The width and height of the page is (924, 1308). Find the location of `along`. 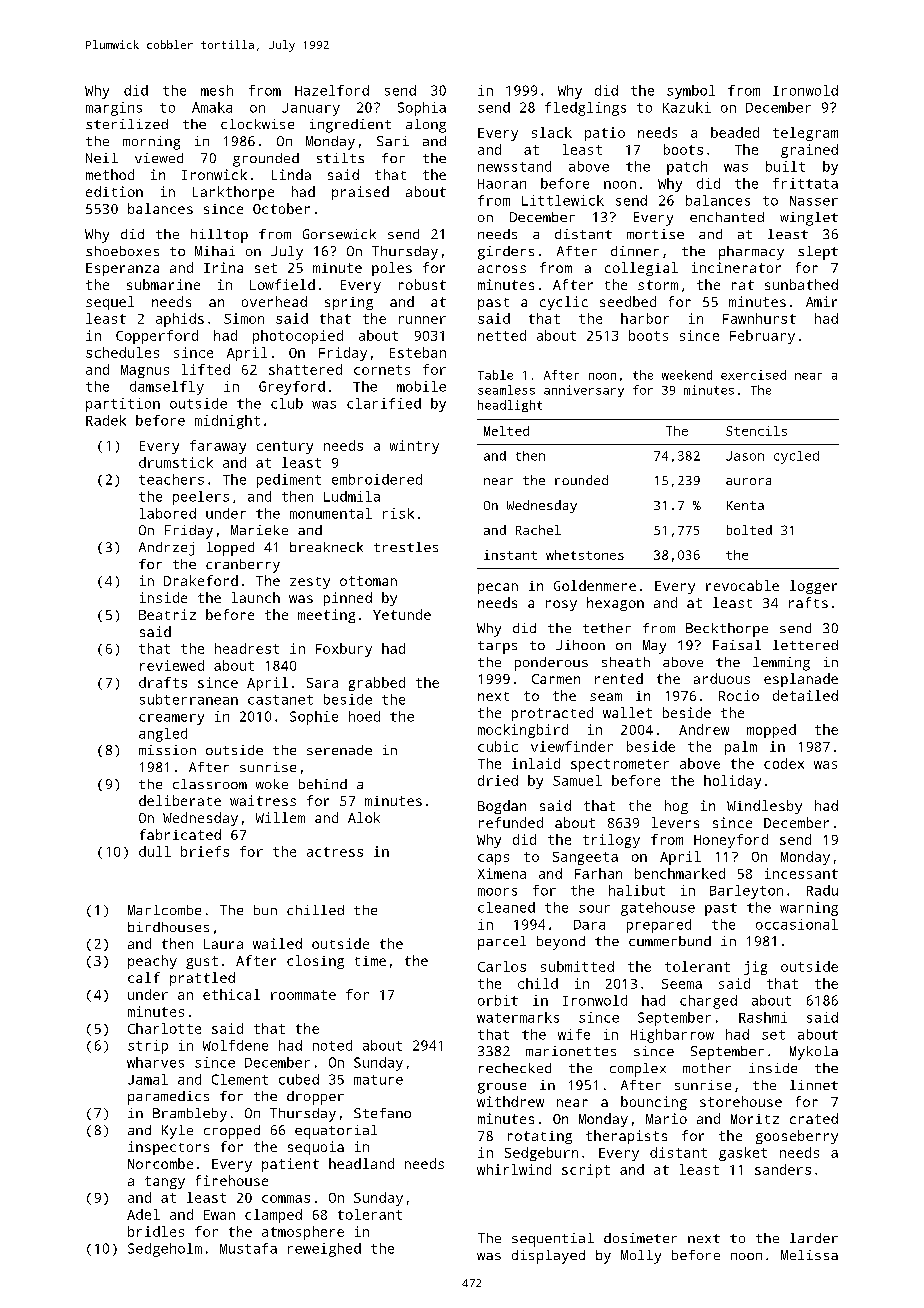

along is located at coordinates (426, 126).
